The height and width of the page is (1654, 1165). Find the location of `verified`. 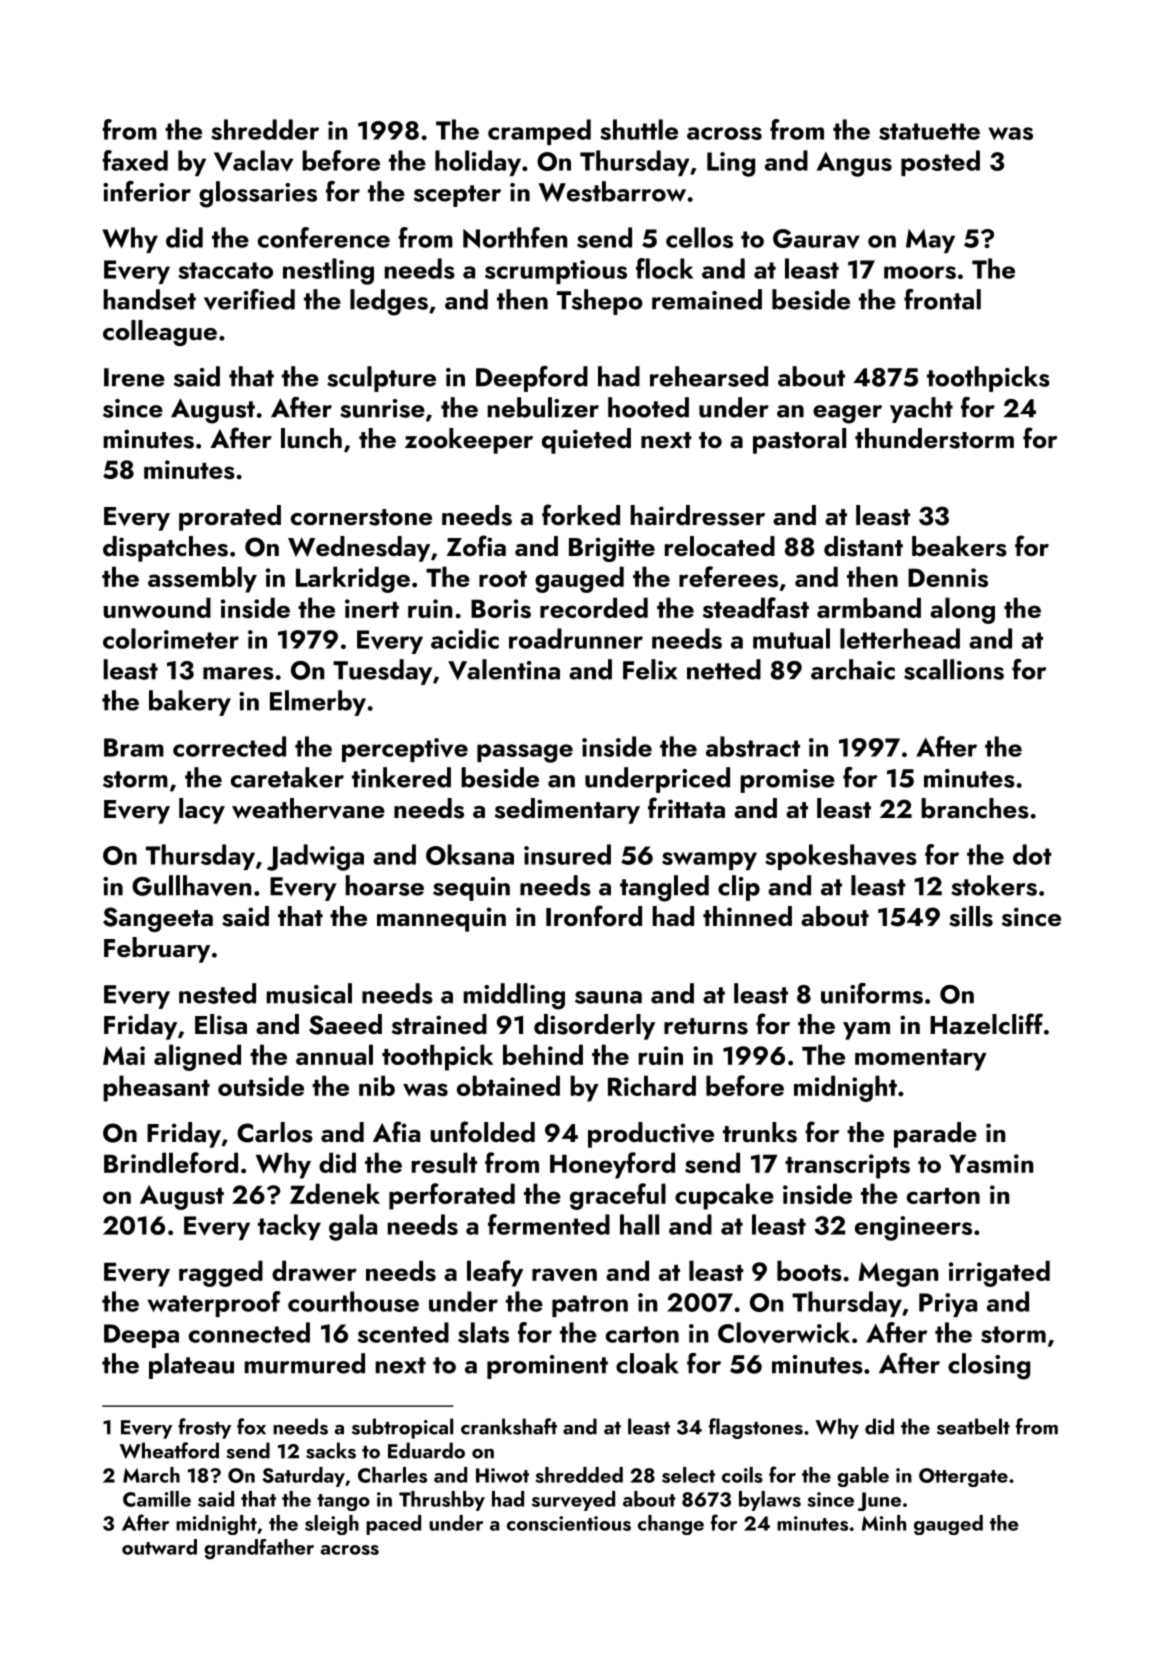

verified is located at coordinates (249, 299).
